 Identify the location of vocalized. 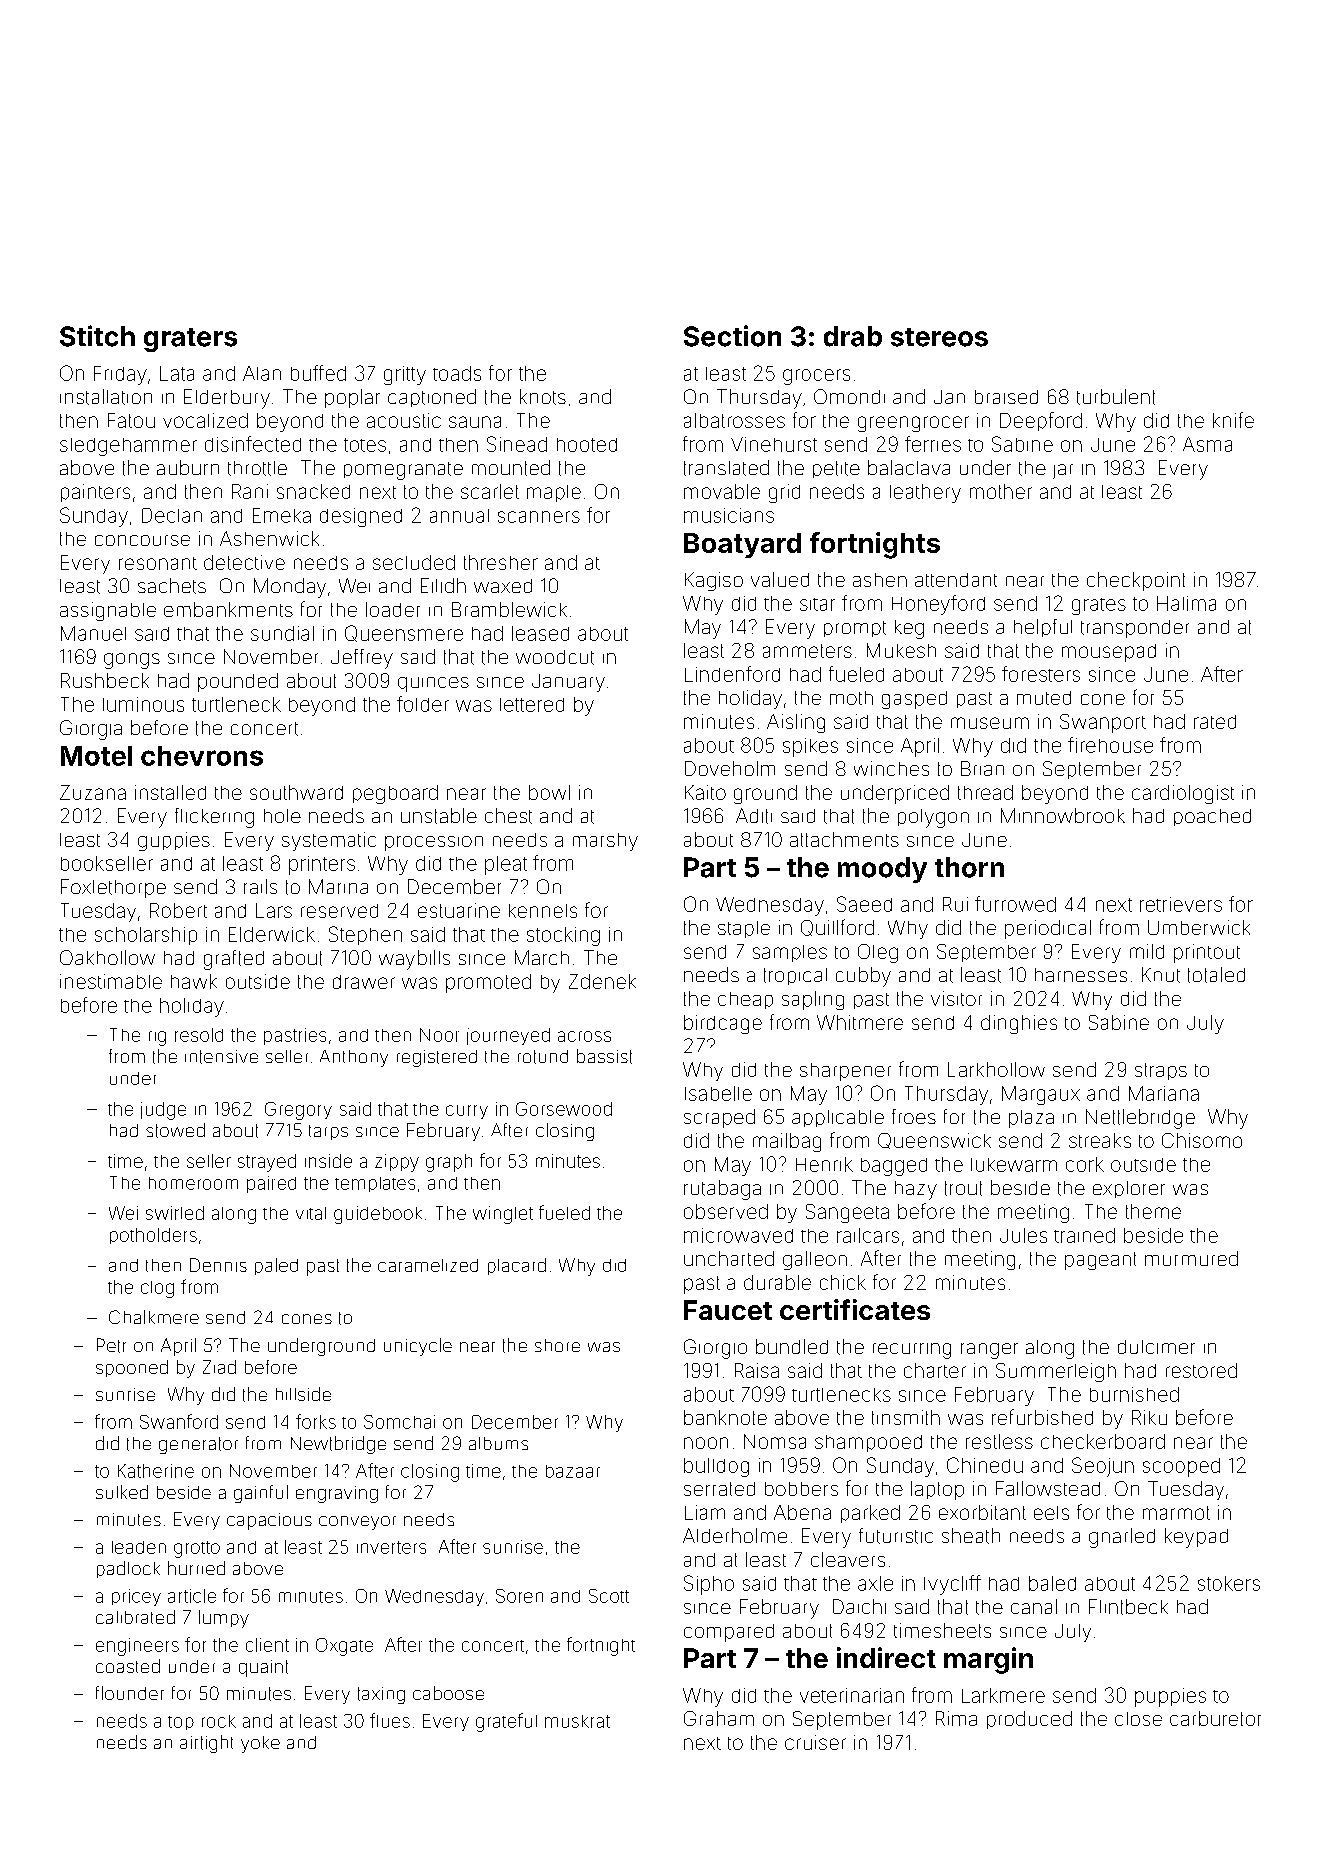
(205, 420).
